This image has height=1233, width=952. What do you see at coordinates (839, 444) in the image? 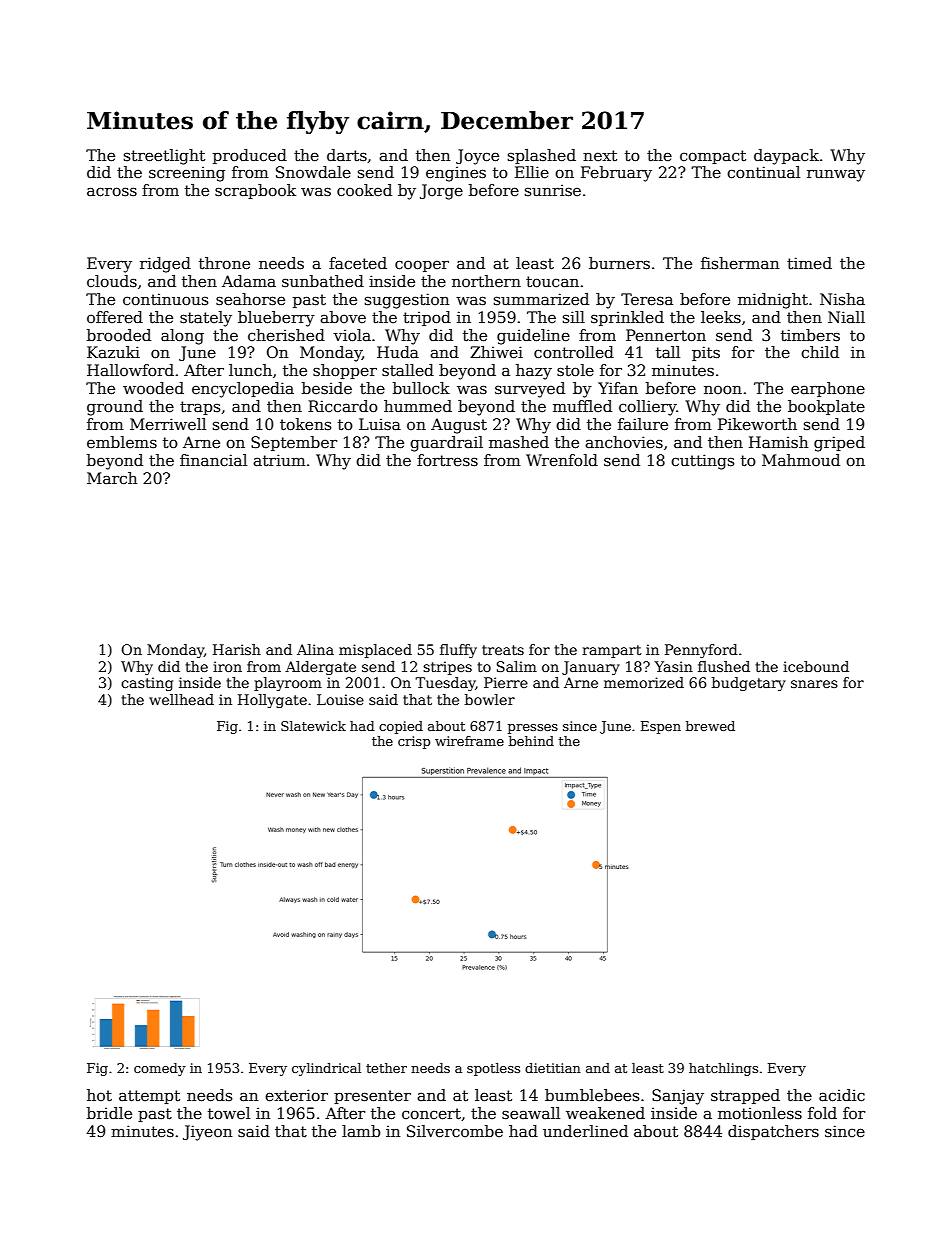
I see `griped` at bounding box center [839, 444].
